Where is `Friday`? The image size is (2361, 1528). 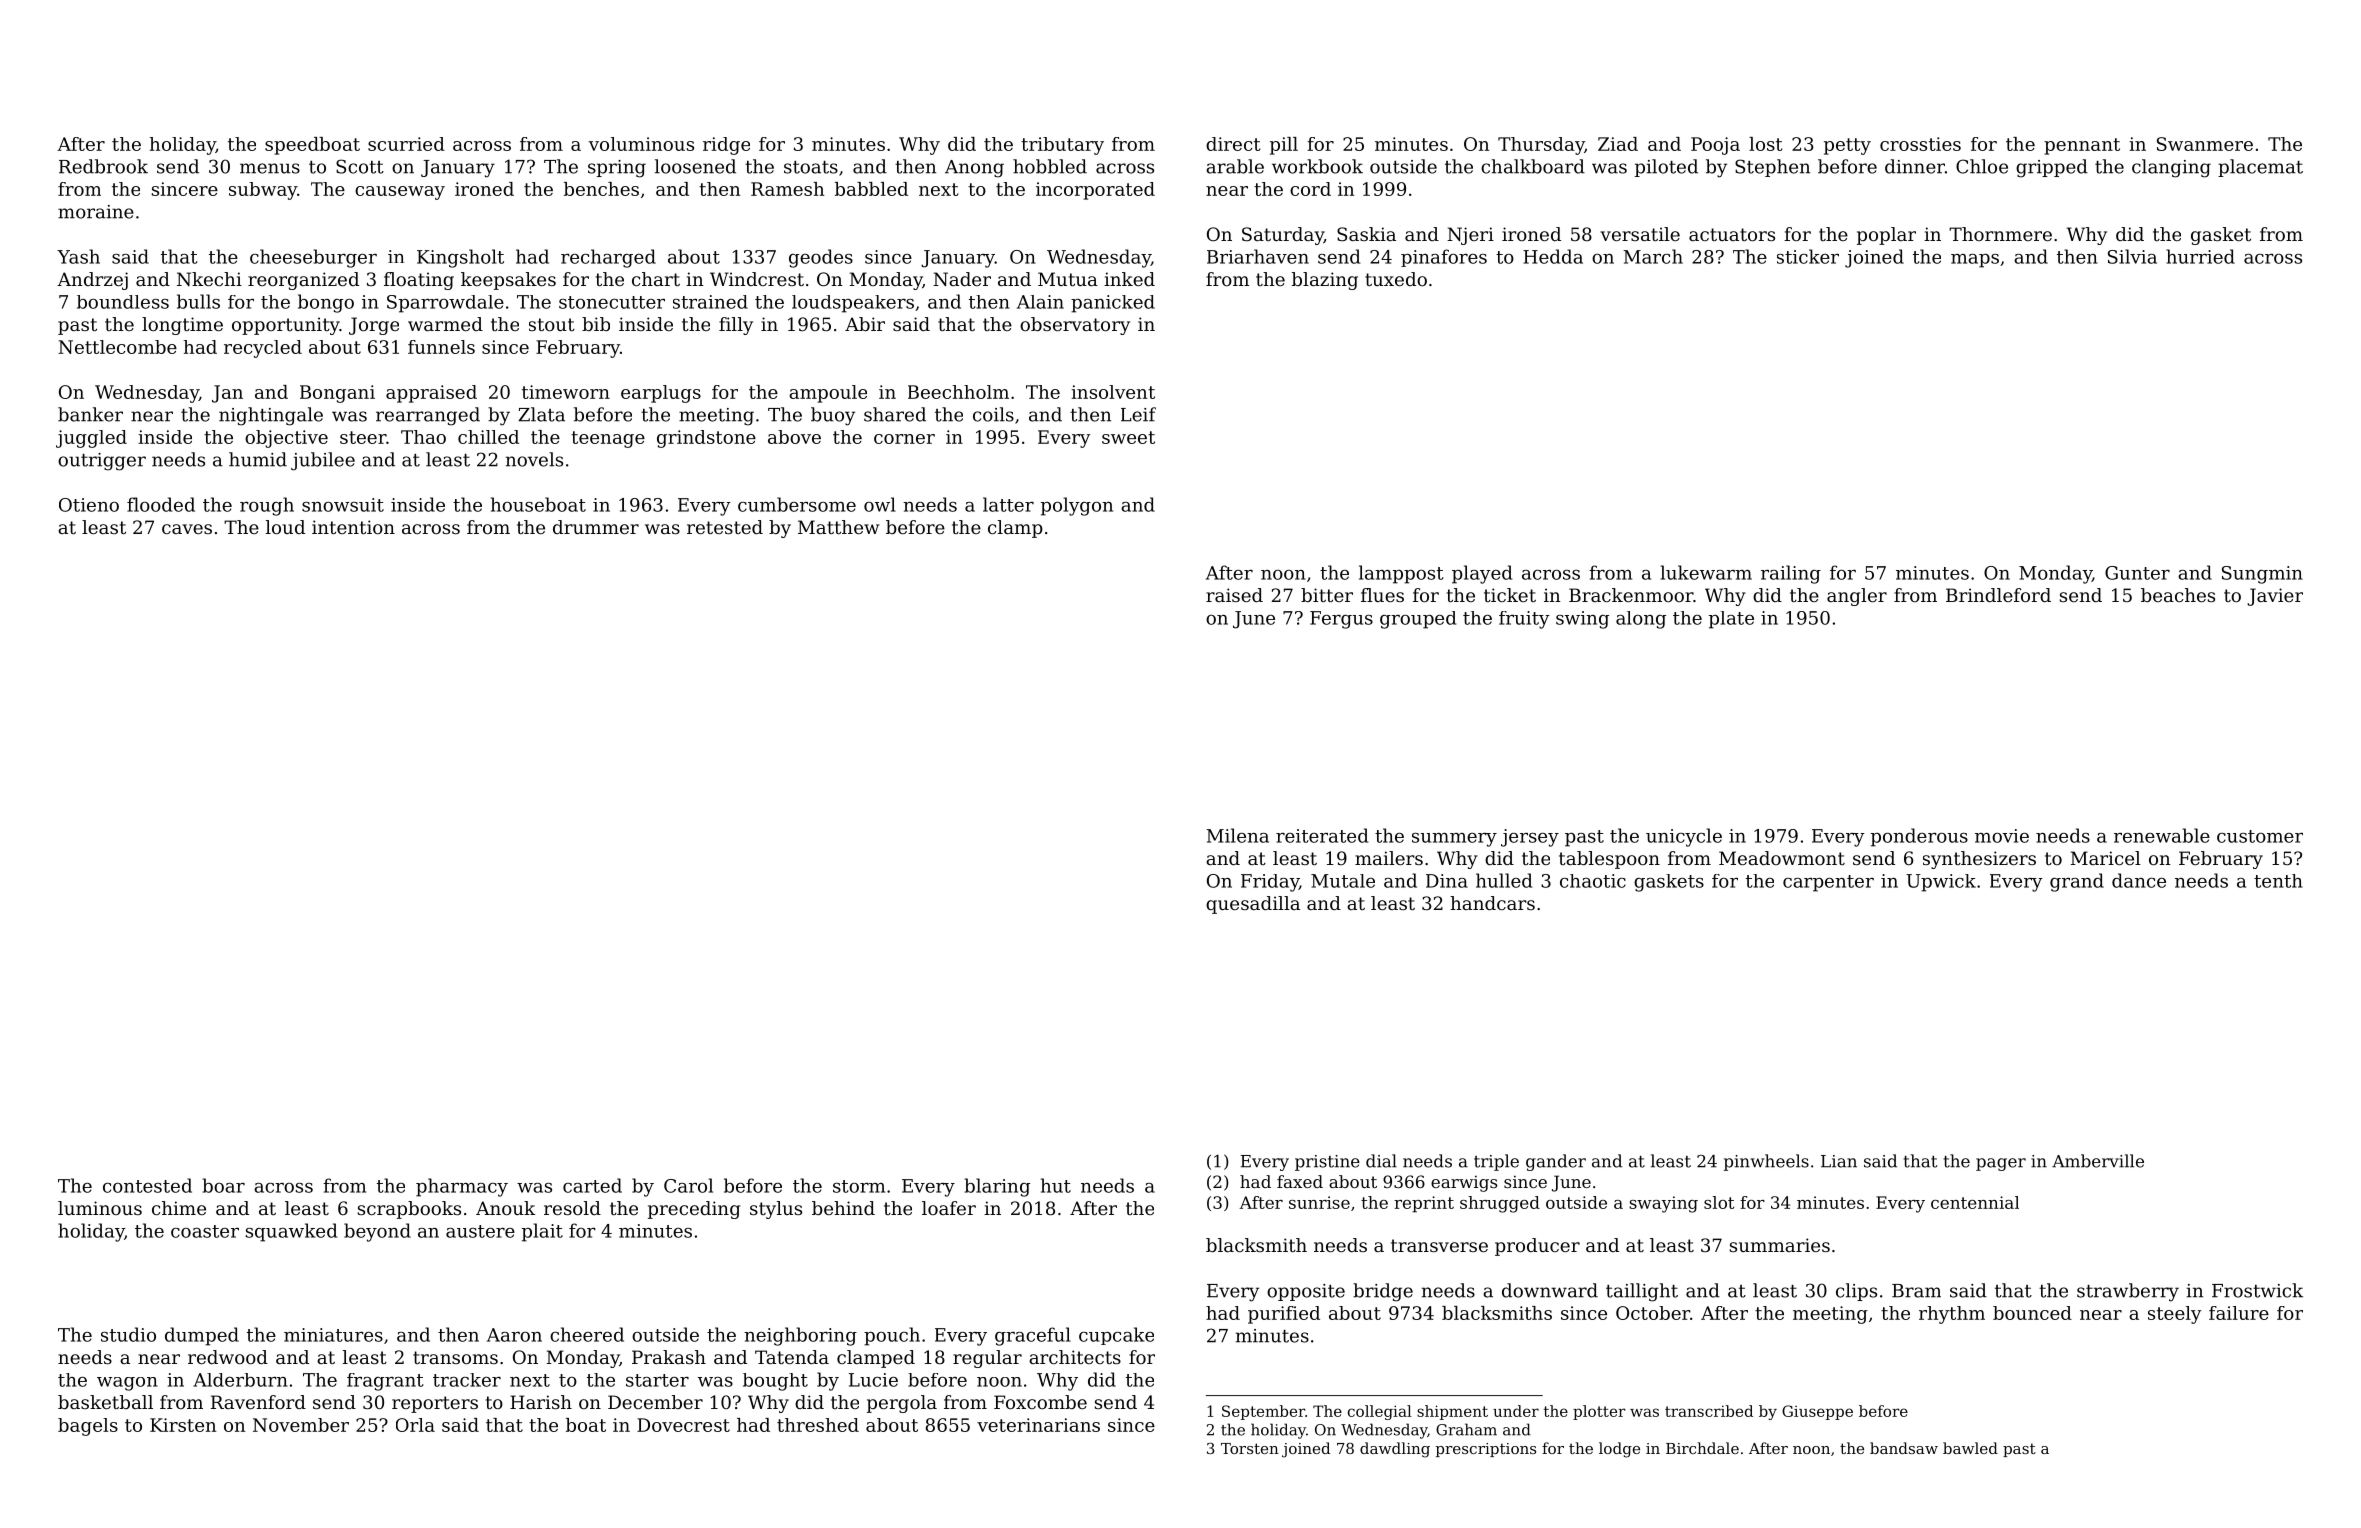 Friday is located at coordinates (1270, 883).
